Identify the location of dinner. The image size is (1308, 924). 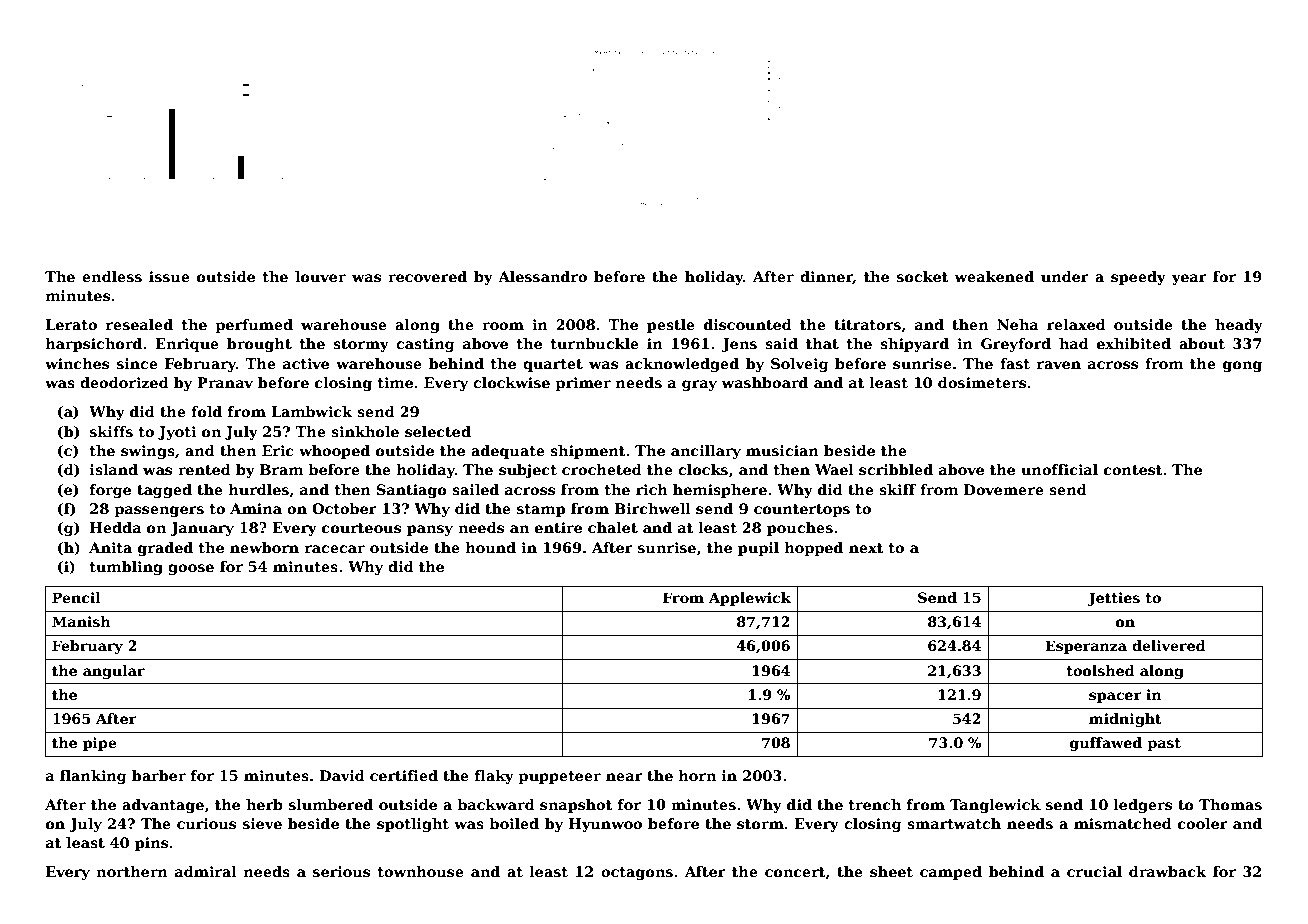
(826, 277).
